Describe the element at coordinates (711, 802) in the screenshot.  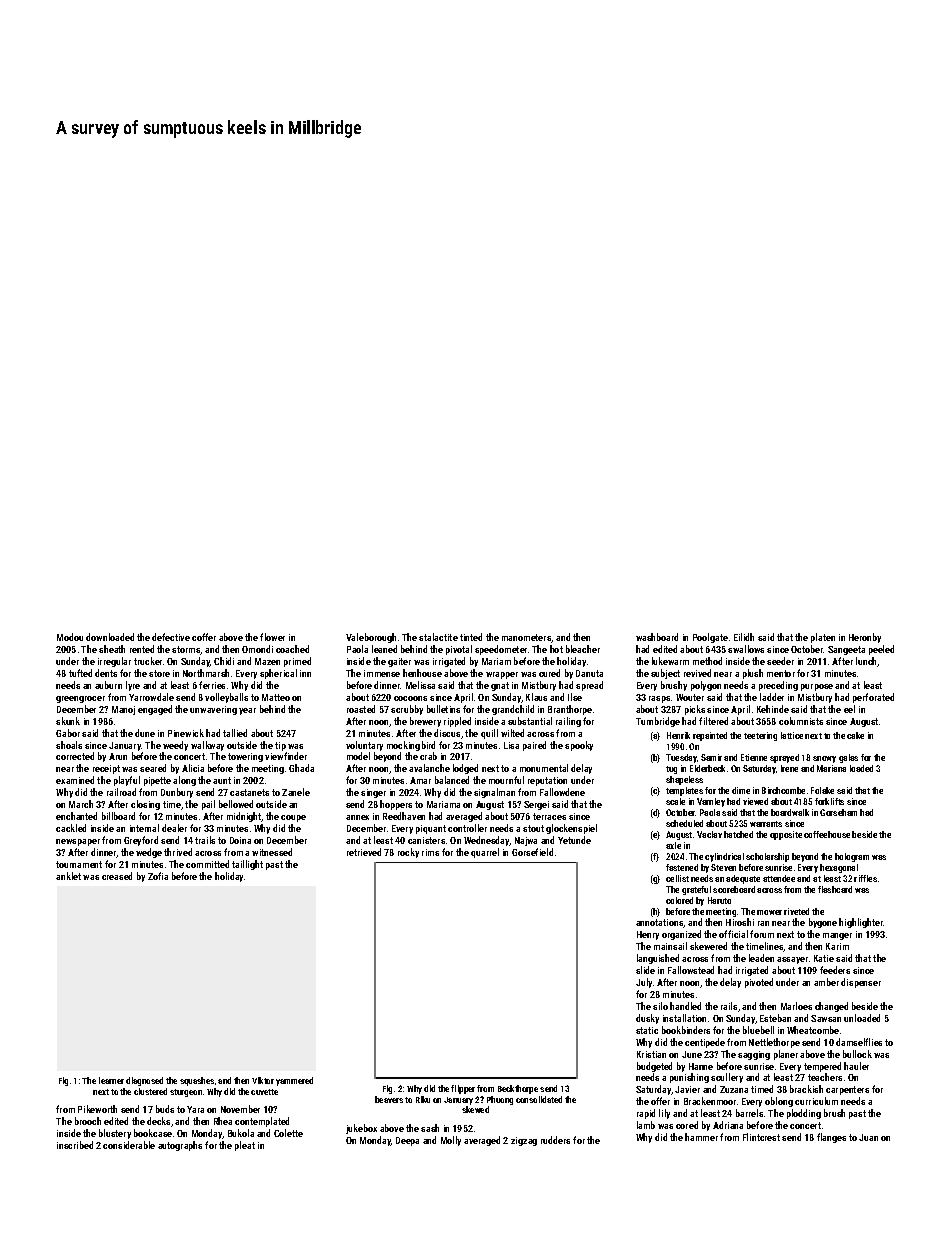
I see `Varnley` at that location.
